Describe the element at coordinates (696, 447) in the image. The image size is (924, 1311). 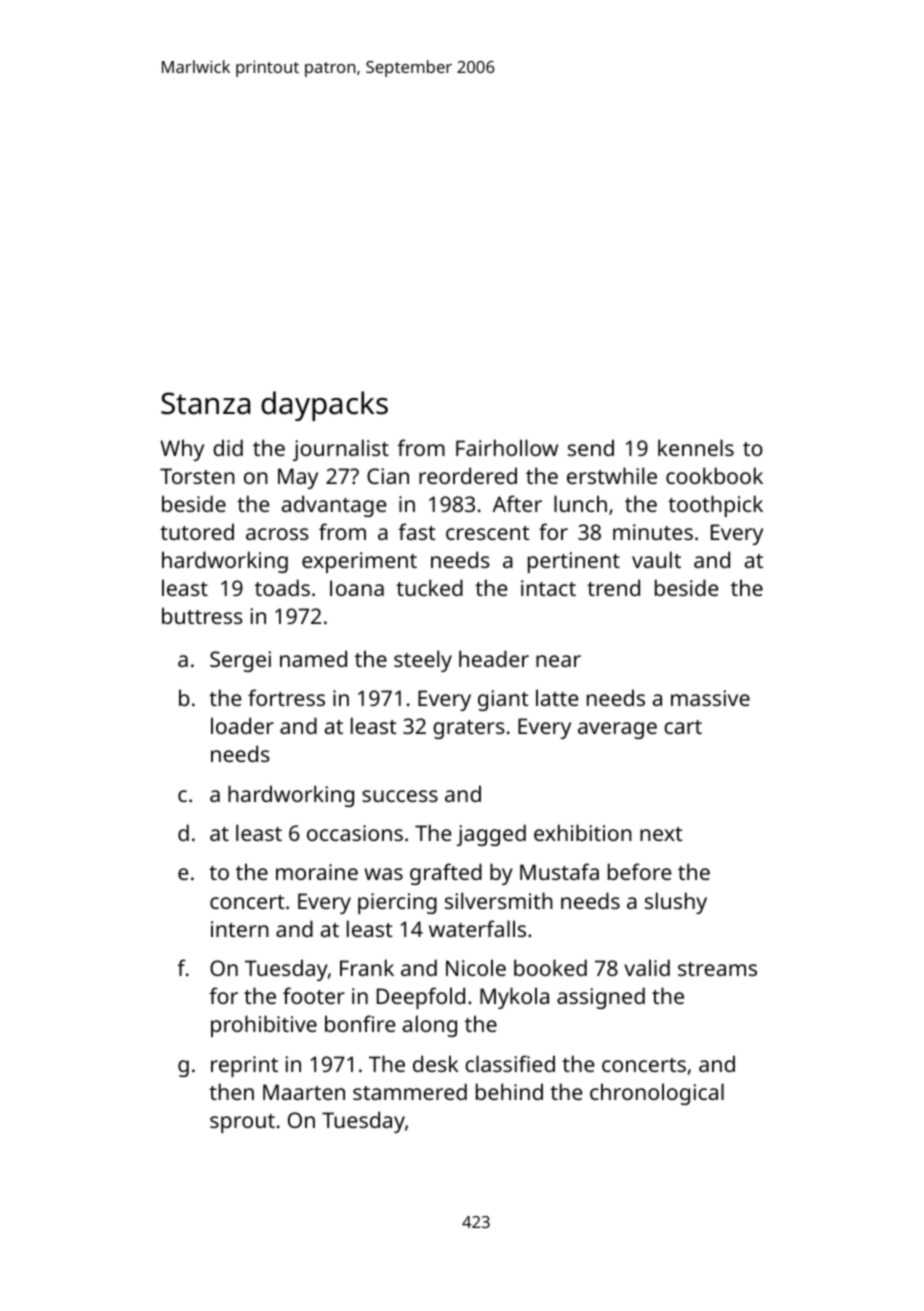
I see `kennels` at that location.
